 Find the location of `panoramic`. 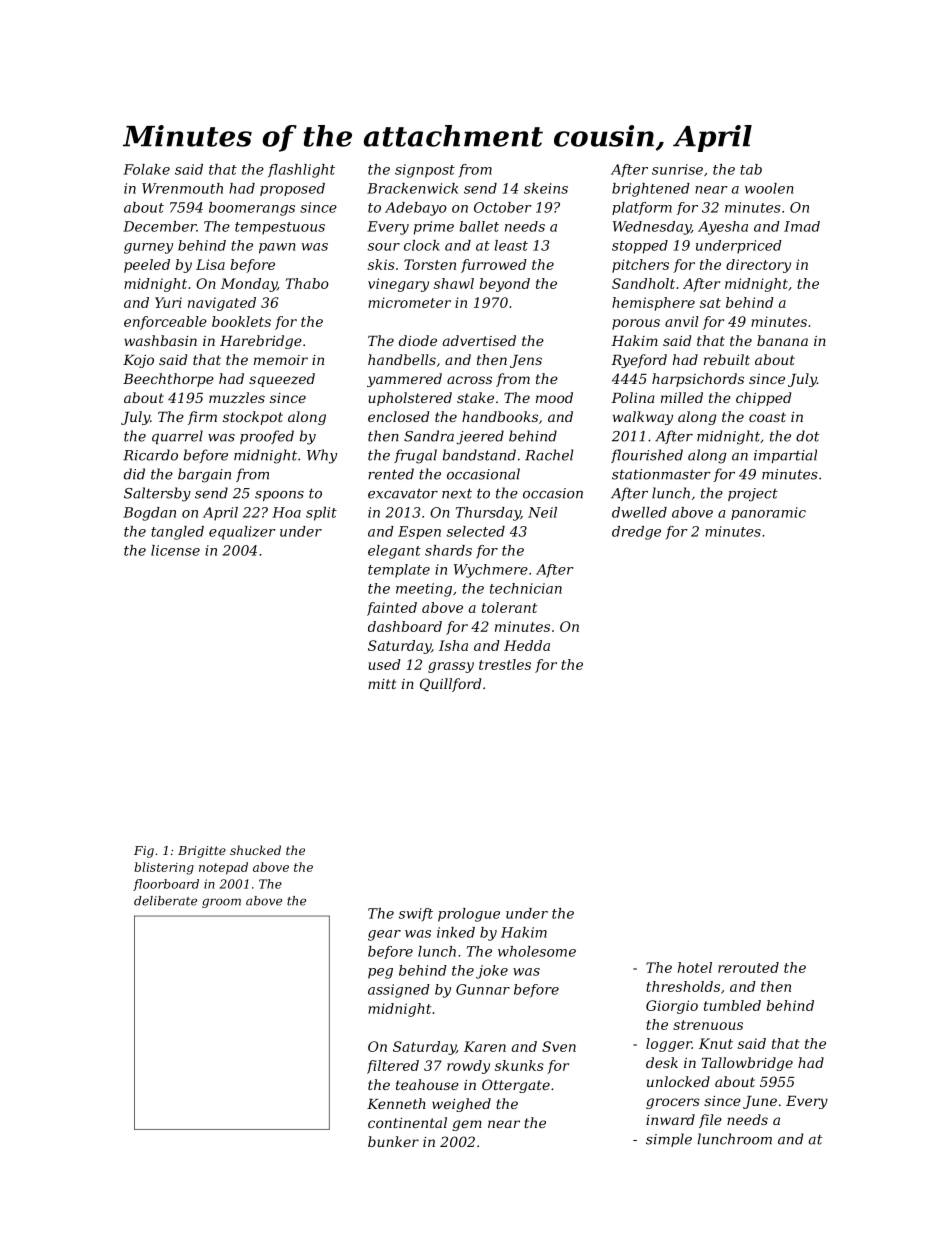

panoramic is located at coordinates (768, 513).
